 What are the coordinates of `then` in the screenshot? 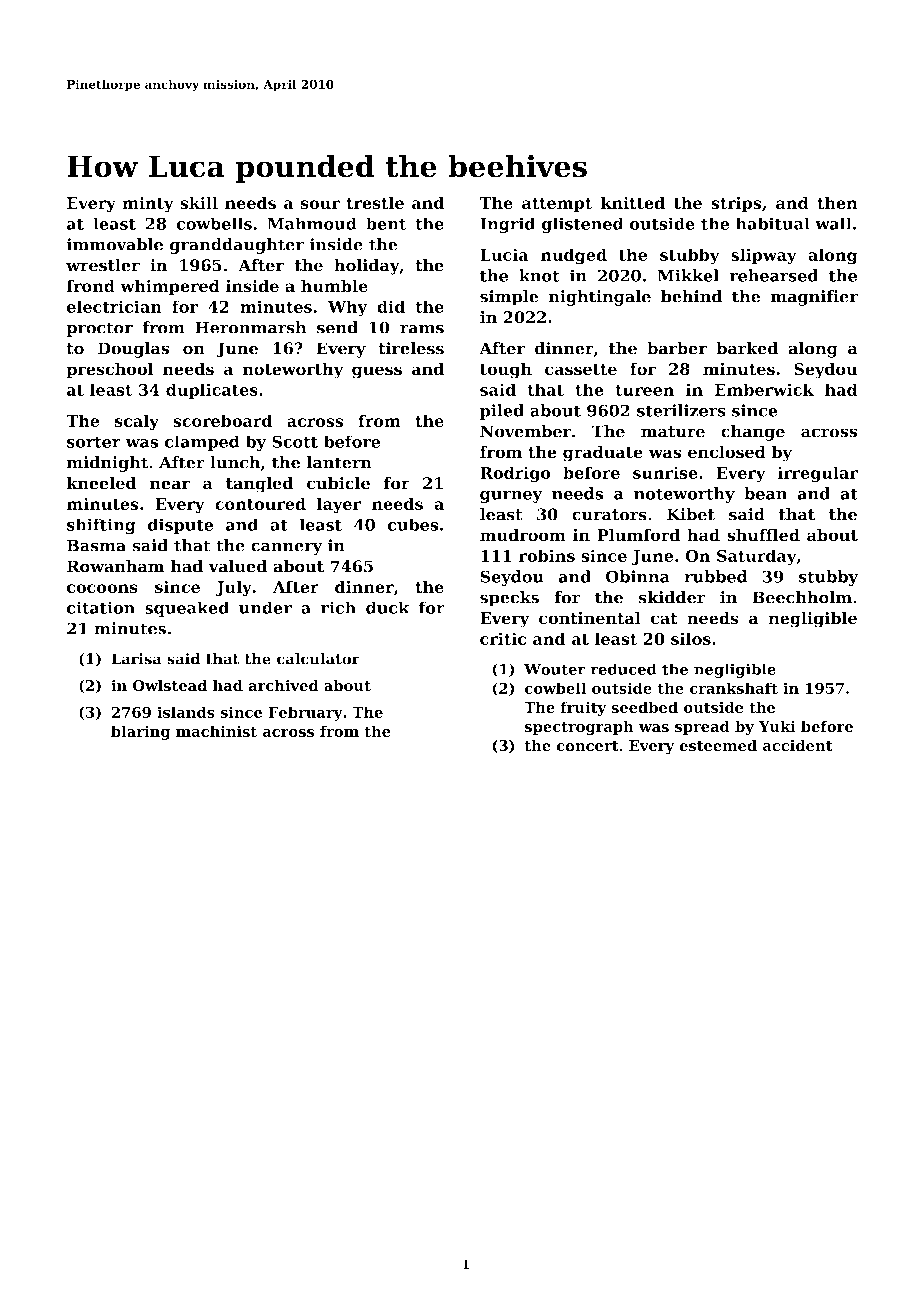 It's located at (837, 202).
